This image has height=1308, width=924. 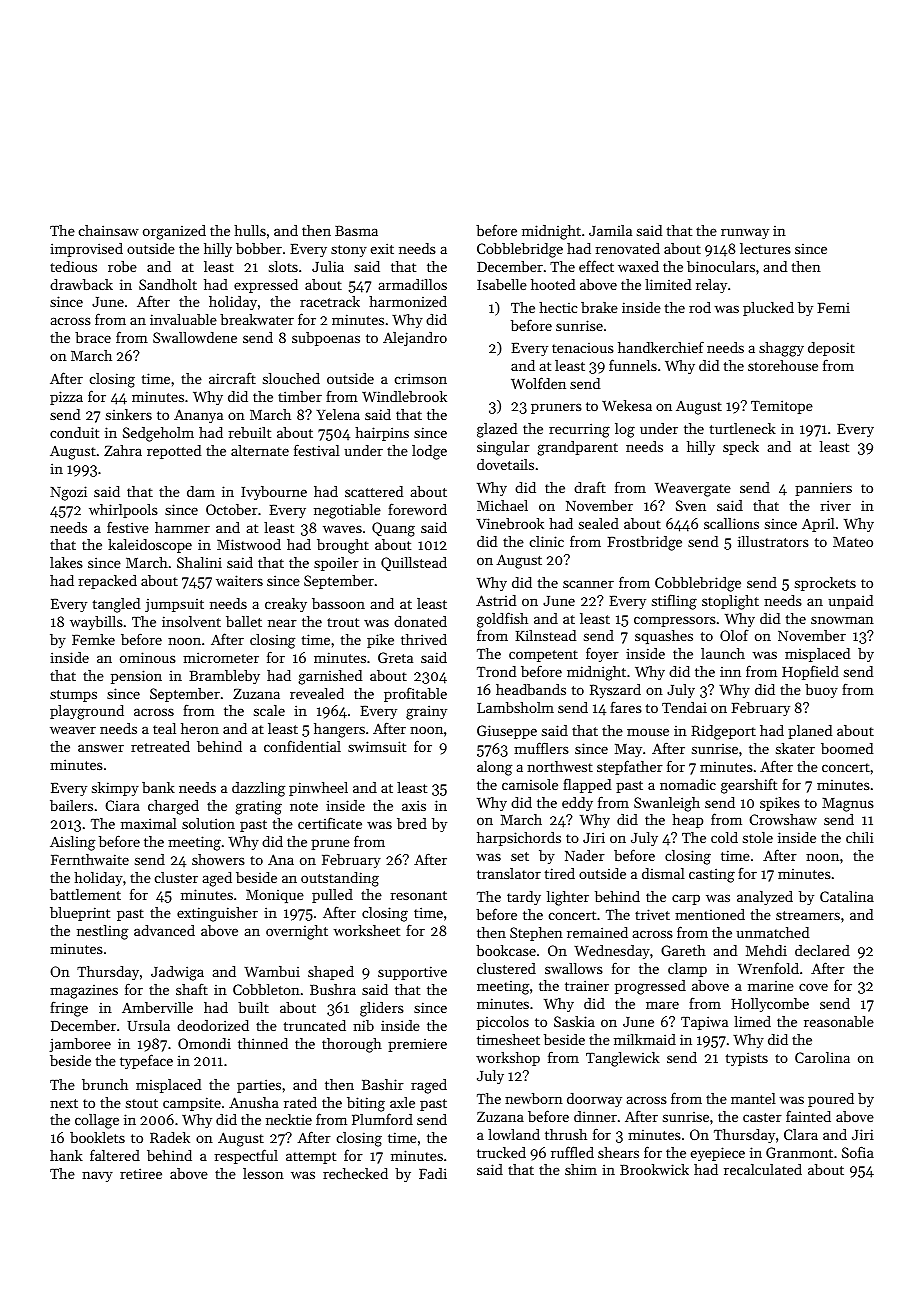 What do you see at coordinates (250, 230) in the image?
I see `hulls` at bounding box center [250, 230].
